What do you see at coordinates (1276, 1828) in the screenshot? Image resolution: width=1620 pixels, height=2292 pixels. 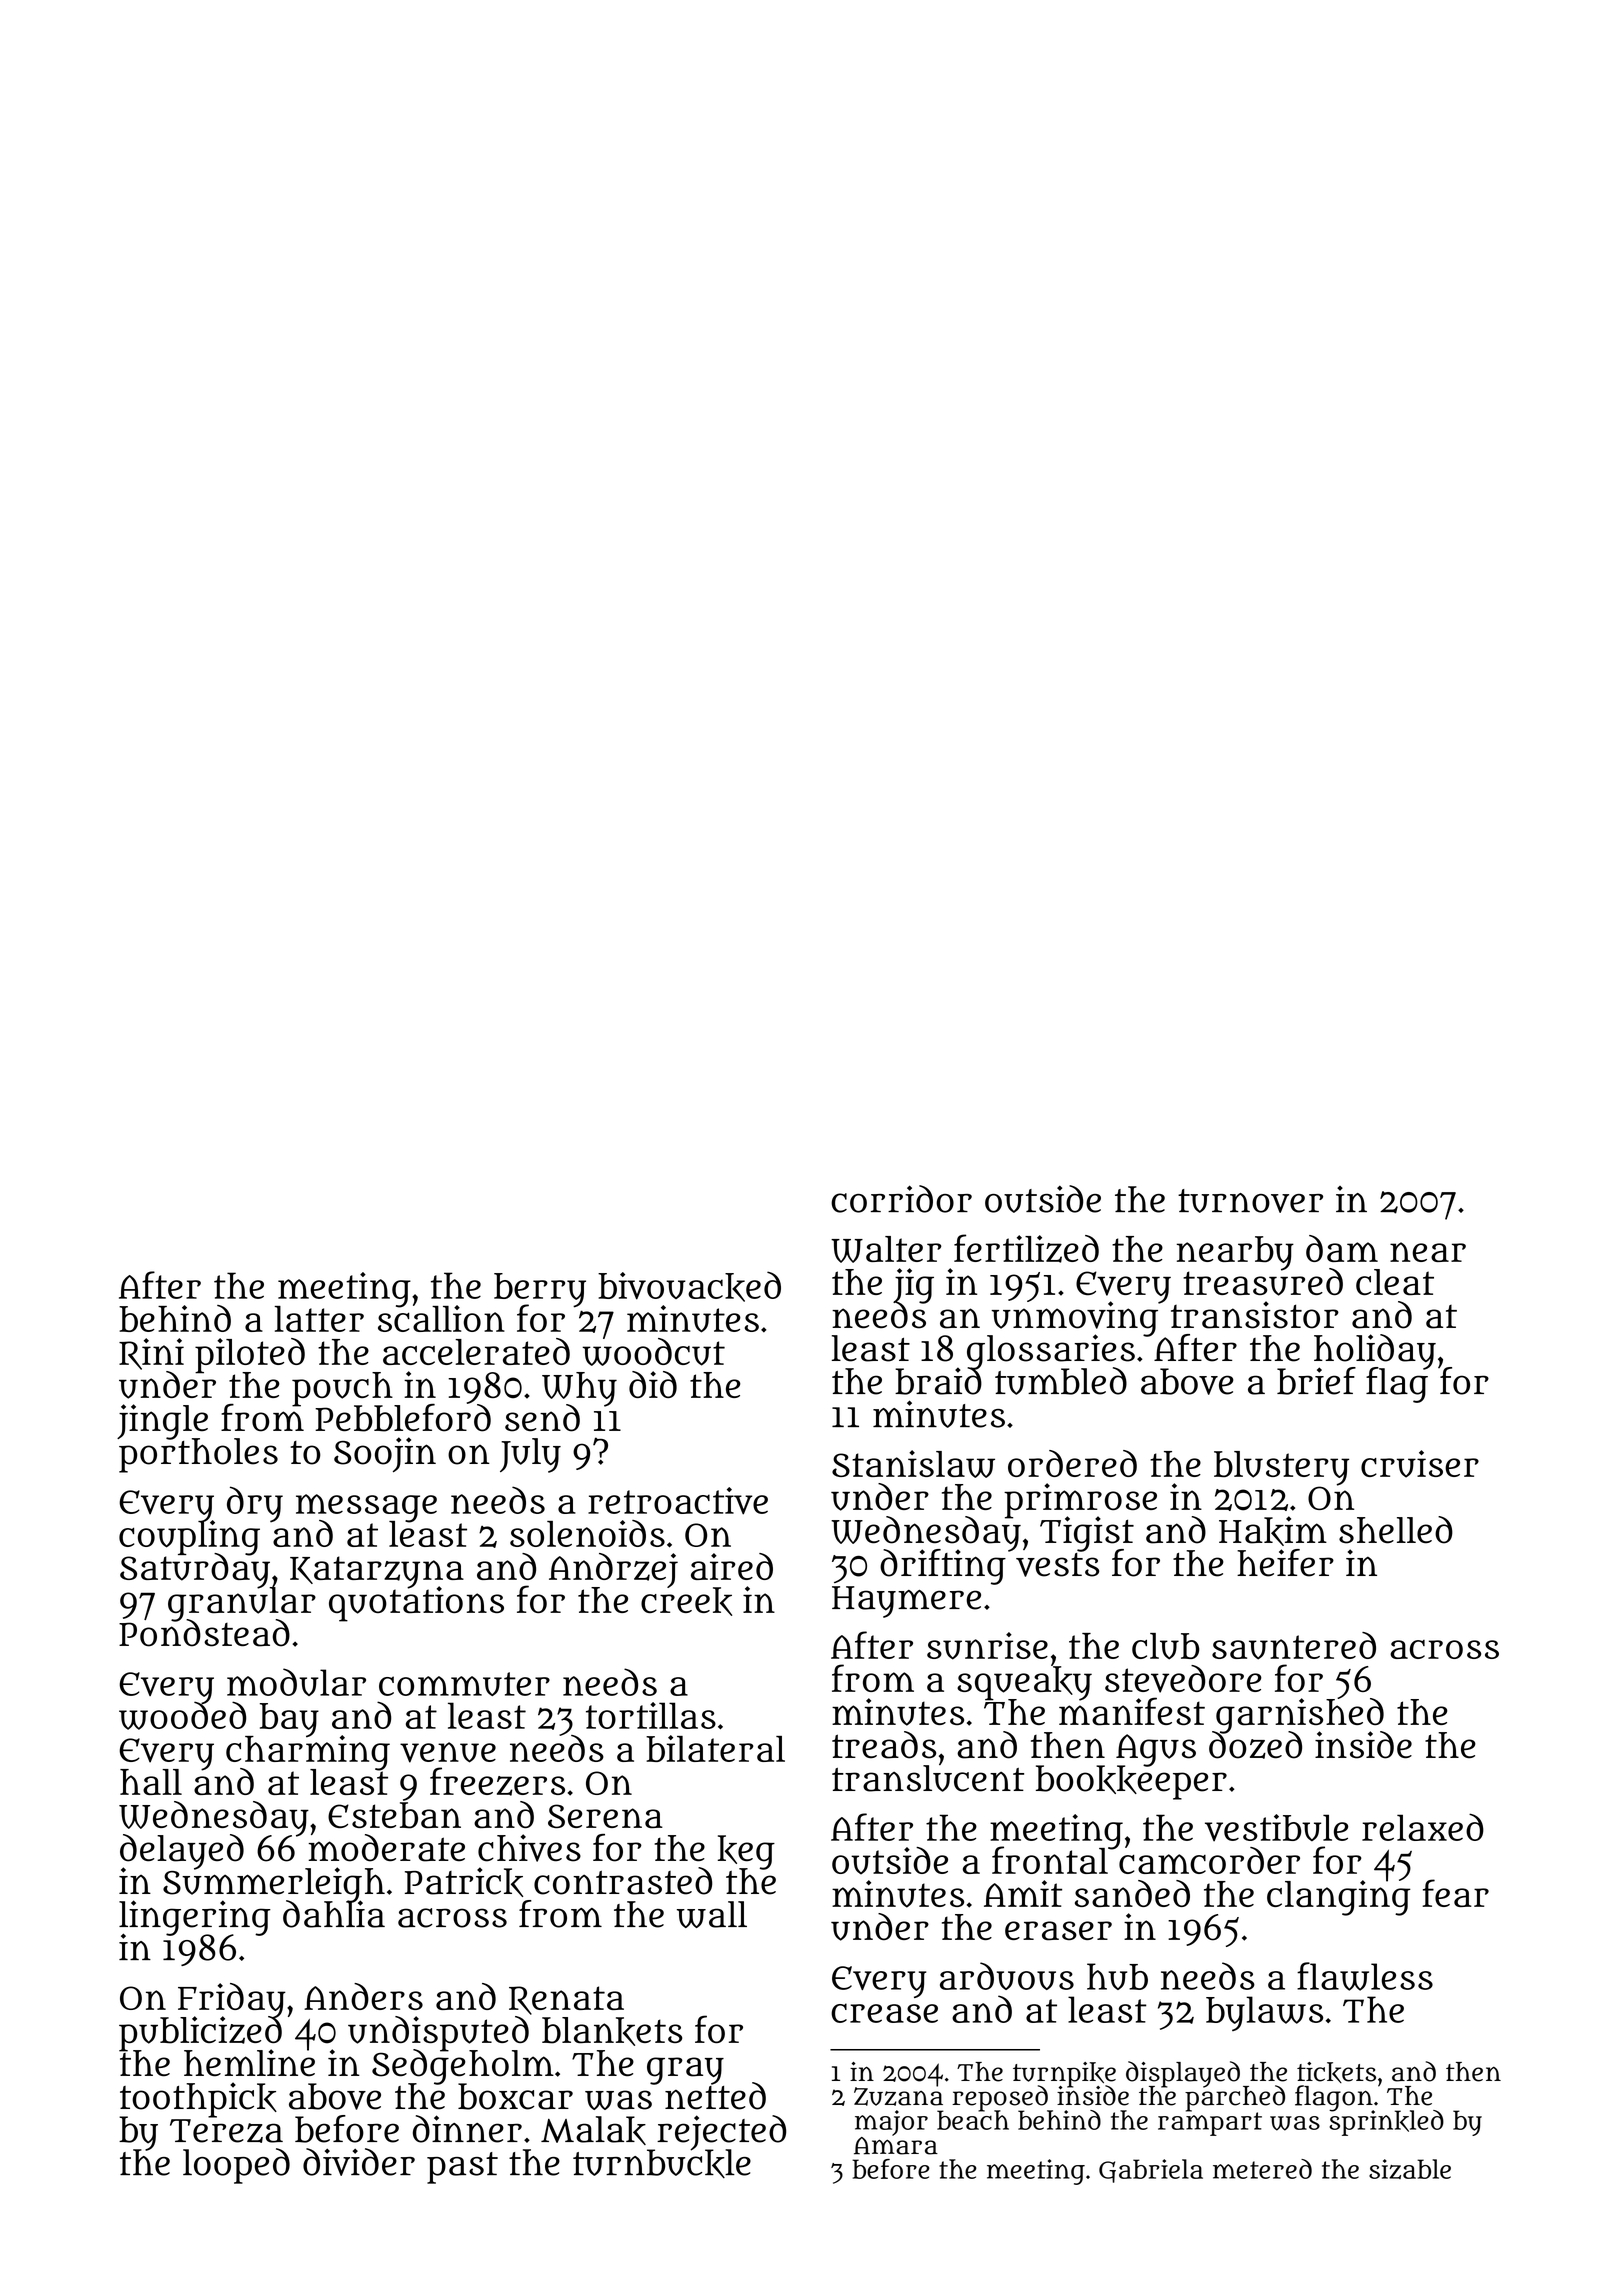 I see `vestibule` at bounding box center [1276, 1828].
